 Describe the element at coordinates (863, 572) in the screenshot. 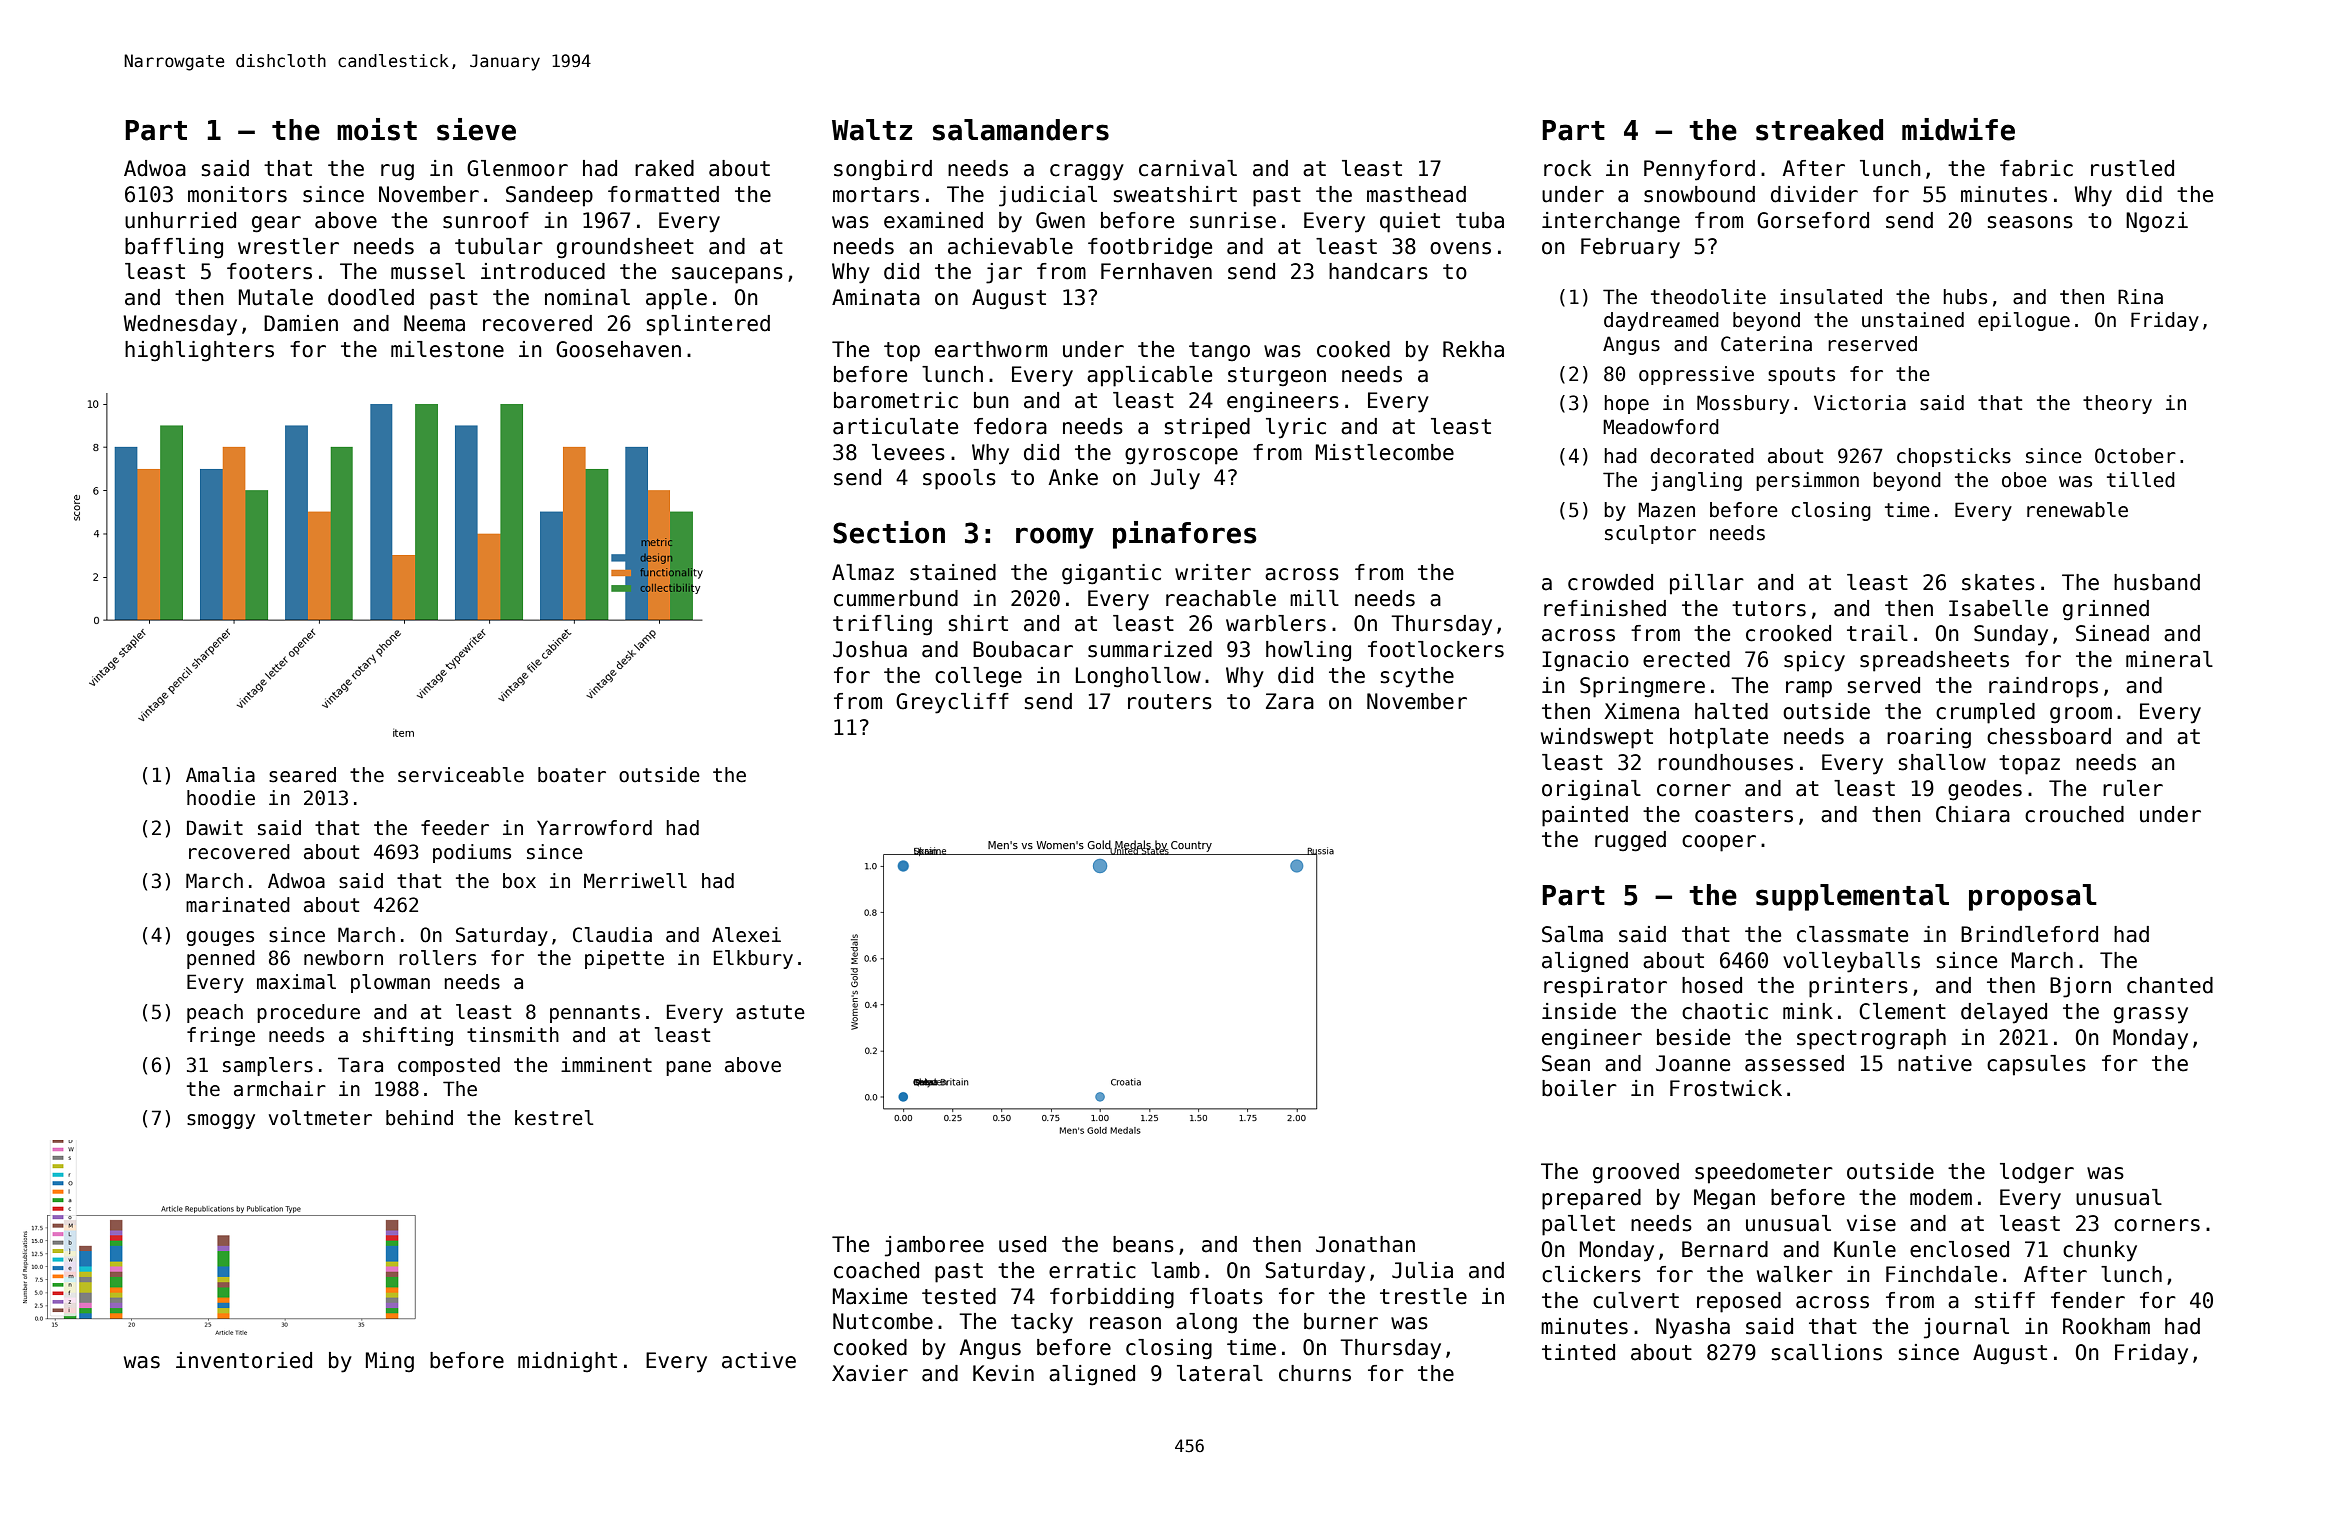

I see `Almaz` at that location.
